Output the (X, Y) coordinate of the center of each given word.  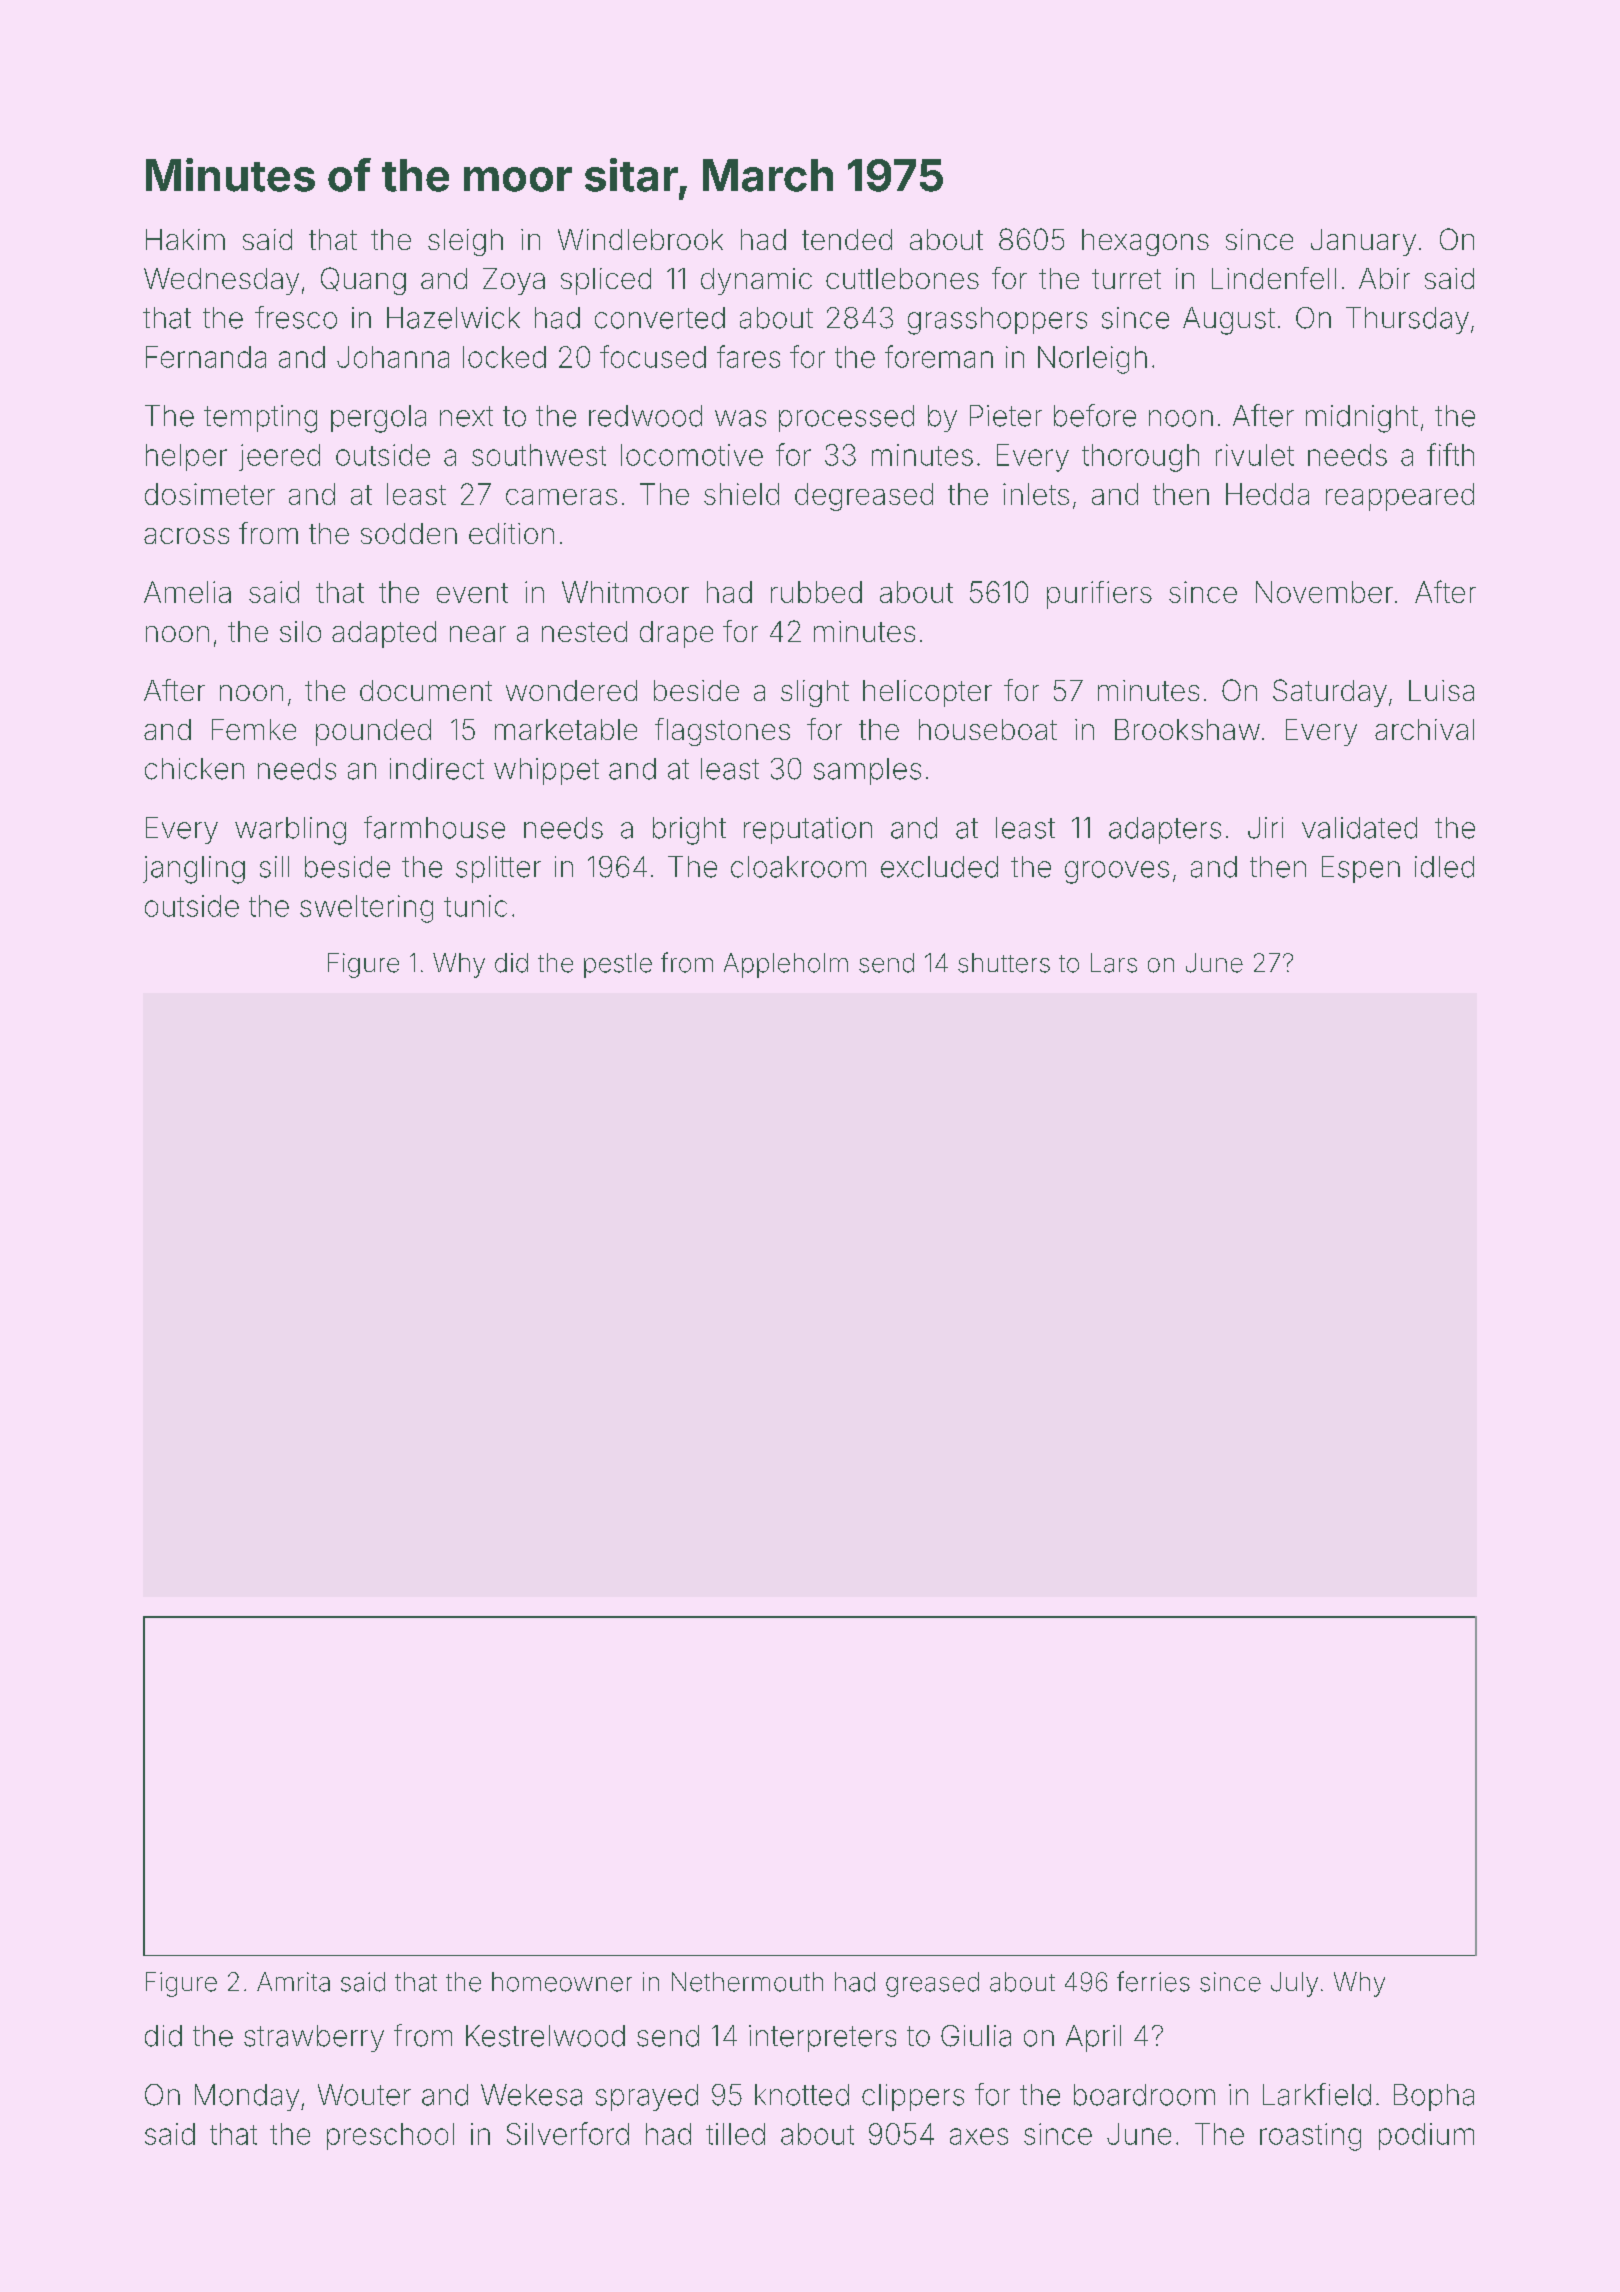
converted (660, 318)
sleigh (465, 242)
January (1363, 242)
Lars (1114, 963)
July (1294, 1984)
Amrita (293, 1982)
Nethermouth (747, 1982)
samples (867, 771)
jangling (194, 870)
